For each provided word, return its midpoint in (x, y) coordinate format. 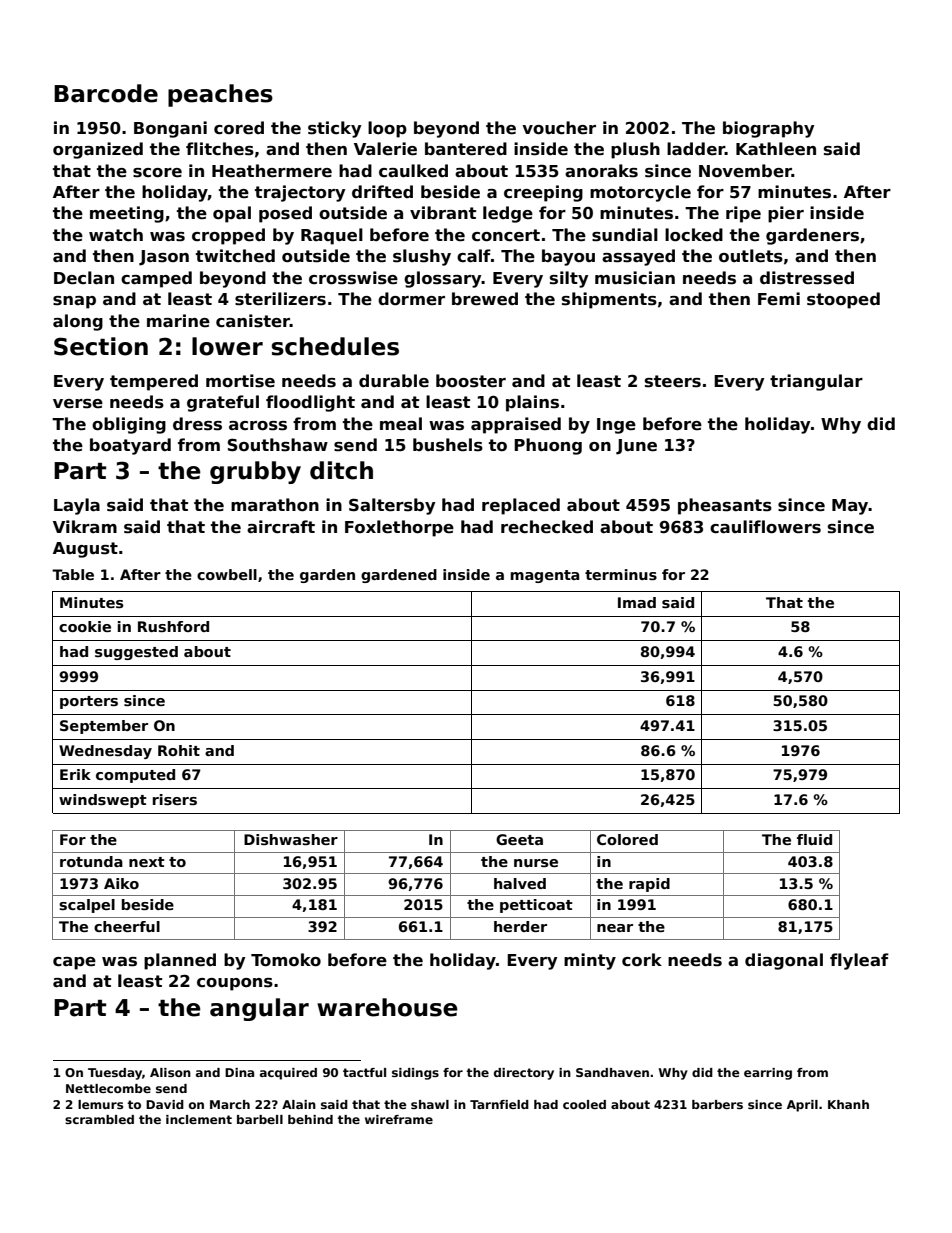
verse (78, 404)
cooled (584, 1104)
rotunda (91, 861)
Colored (627, 839)
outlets (751, 256)
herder (520, 926)
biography (769, 129)
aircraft (281, 527)
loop (387, 129)
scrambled (99, 1119)
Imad (637, 602)
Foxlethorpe (399, 528)
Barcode (106, 93)
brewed (485, 299)
